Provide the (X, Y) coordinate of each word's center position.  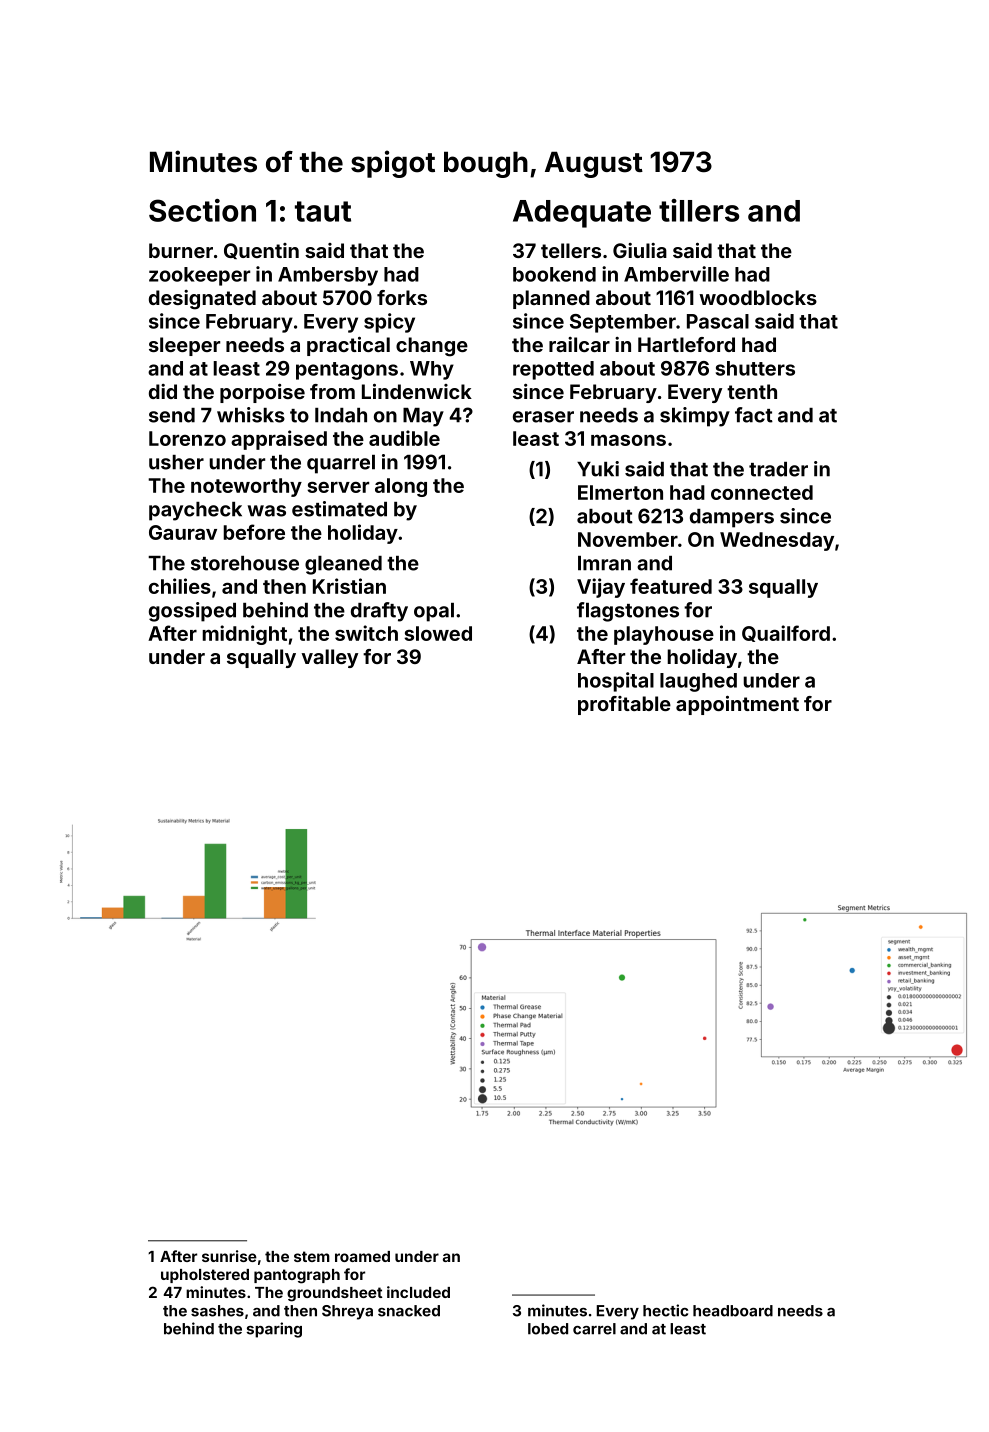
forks (402, 297)
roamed (362, 1256)
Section (202, 210)
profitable (624, 705)
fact (754, 415)
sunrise (229, 1256)
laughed (698, 682)
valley (329, 658)
